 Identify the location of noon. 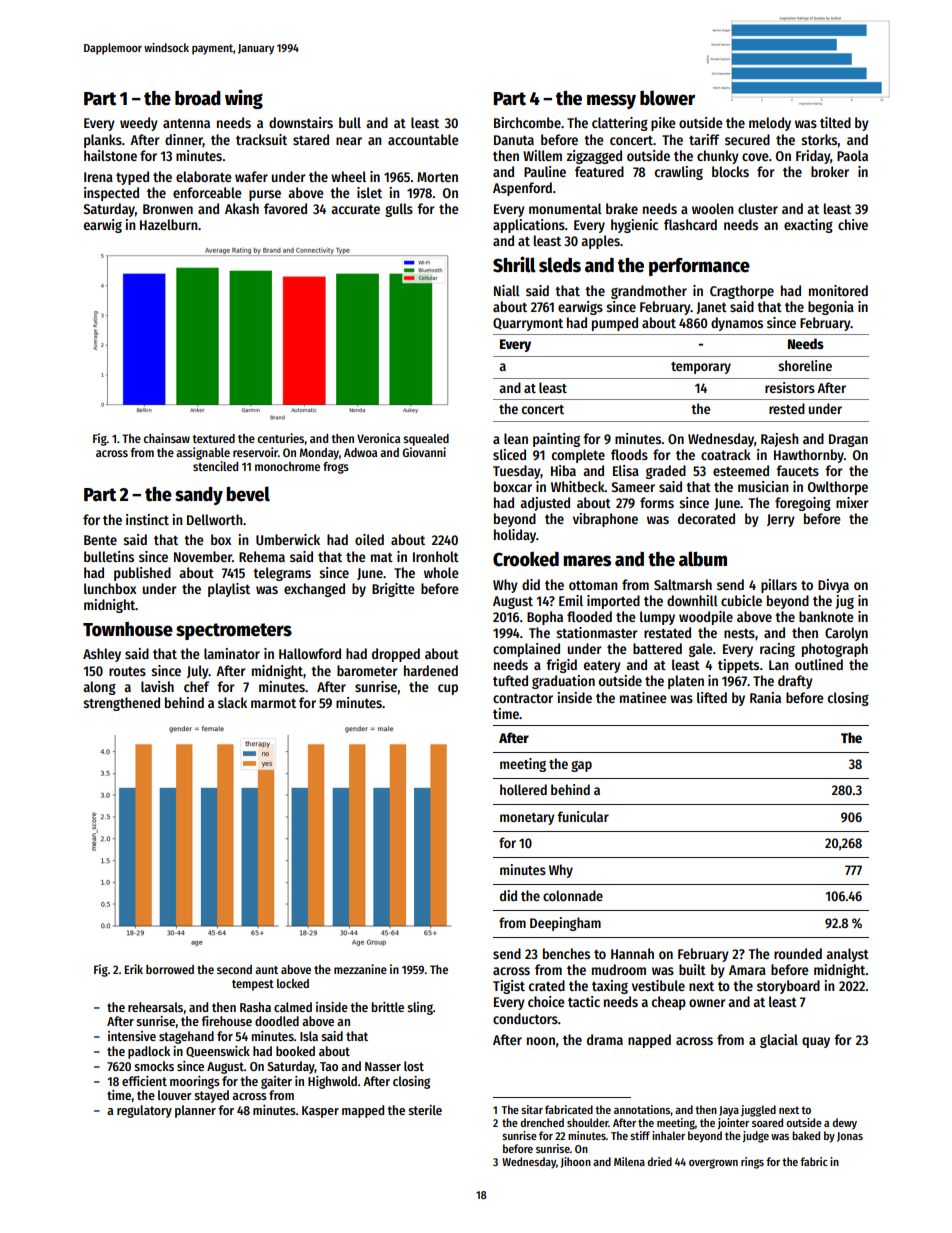
(541, 1041).
